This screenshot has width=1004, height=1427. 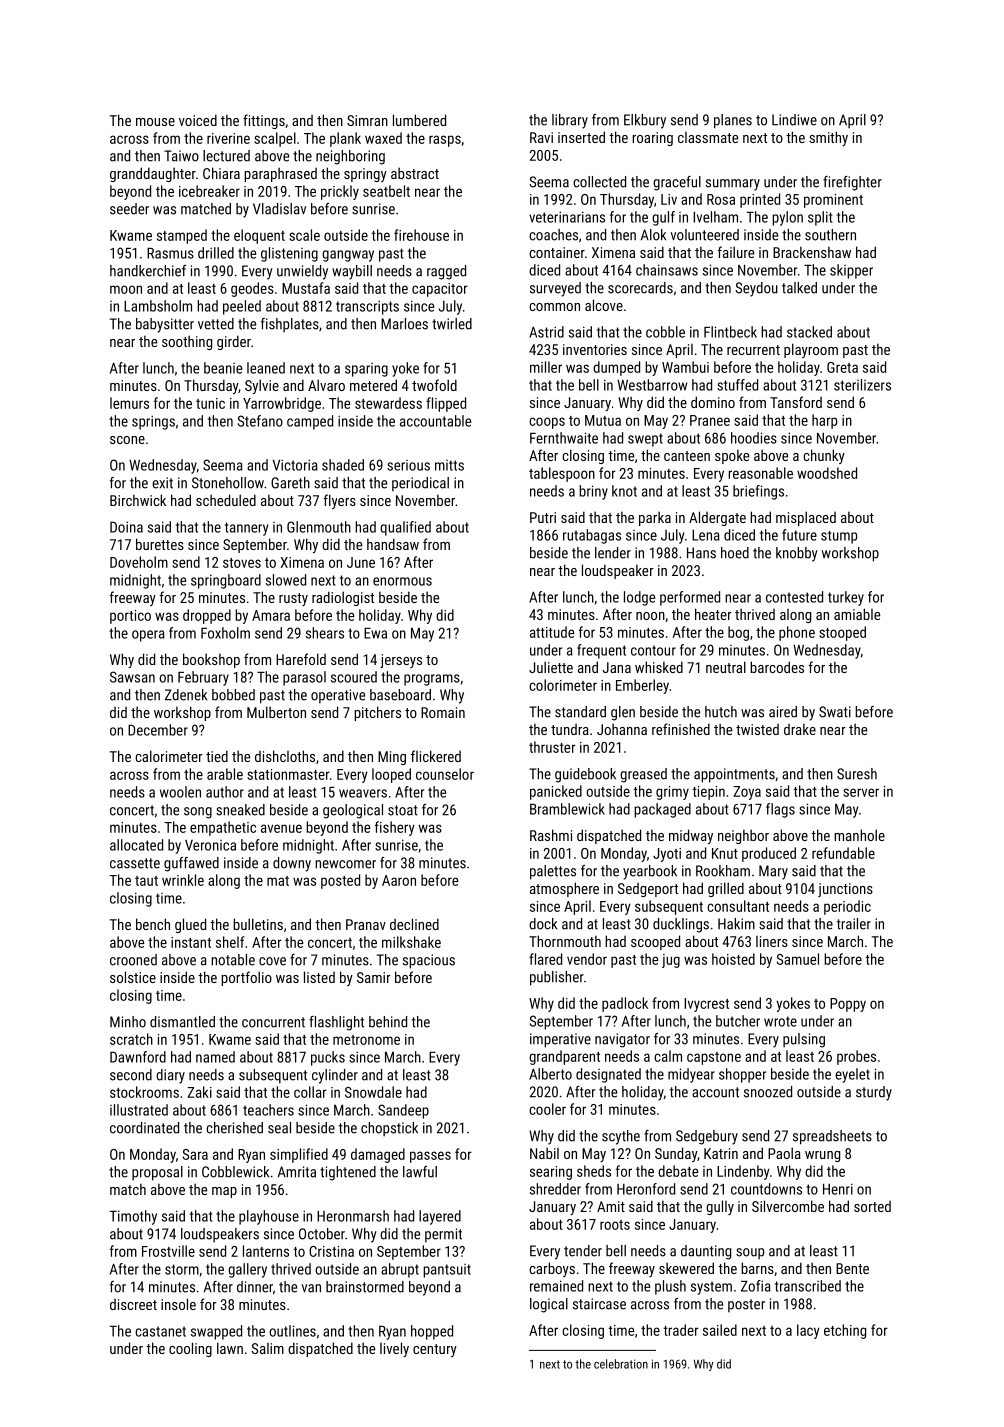 What do you see at coordinates (136, 845) in the screenshot?
I see `allocated` at bounding box center [136, 845].
